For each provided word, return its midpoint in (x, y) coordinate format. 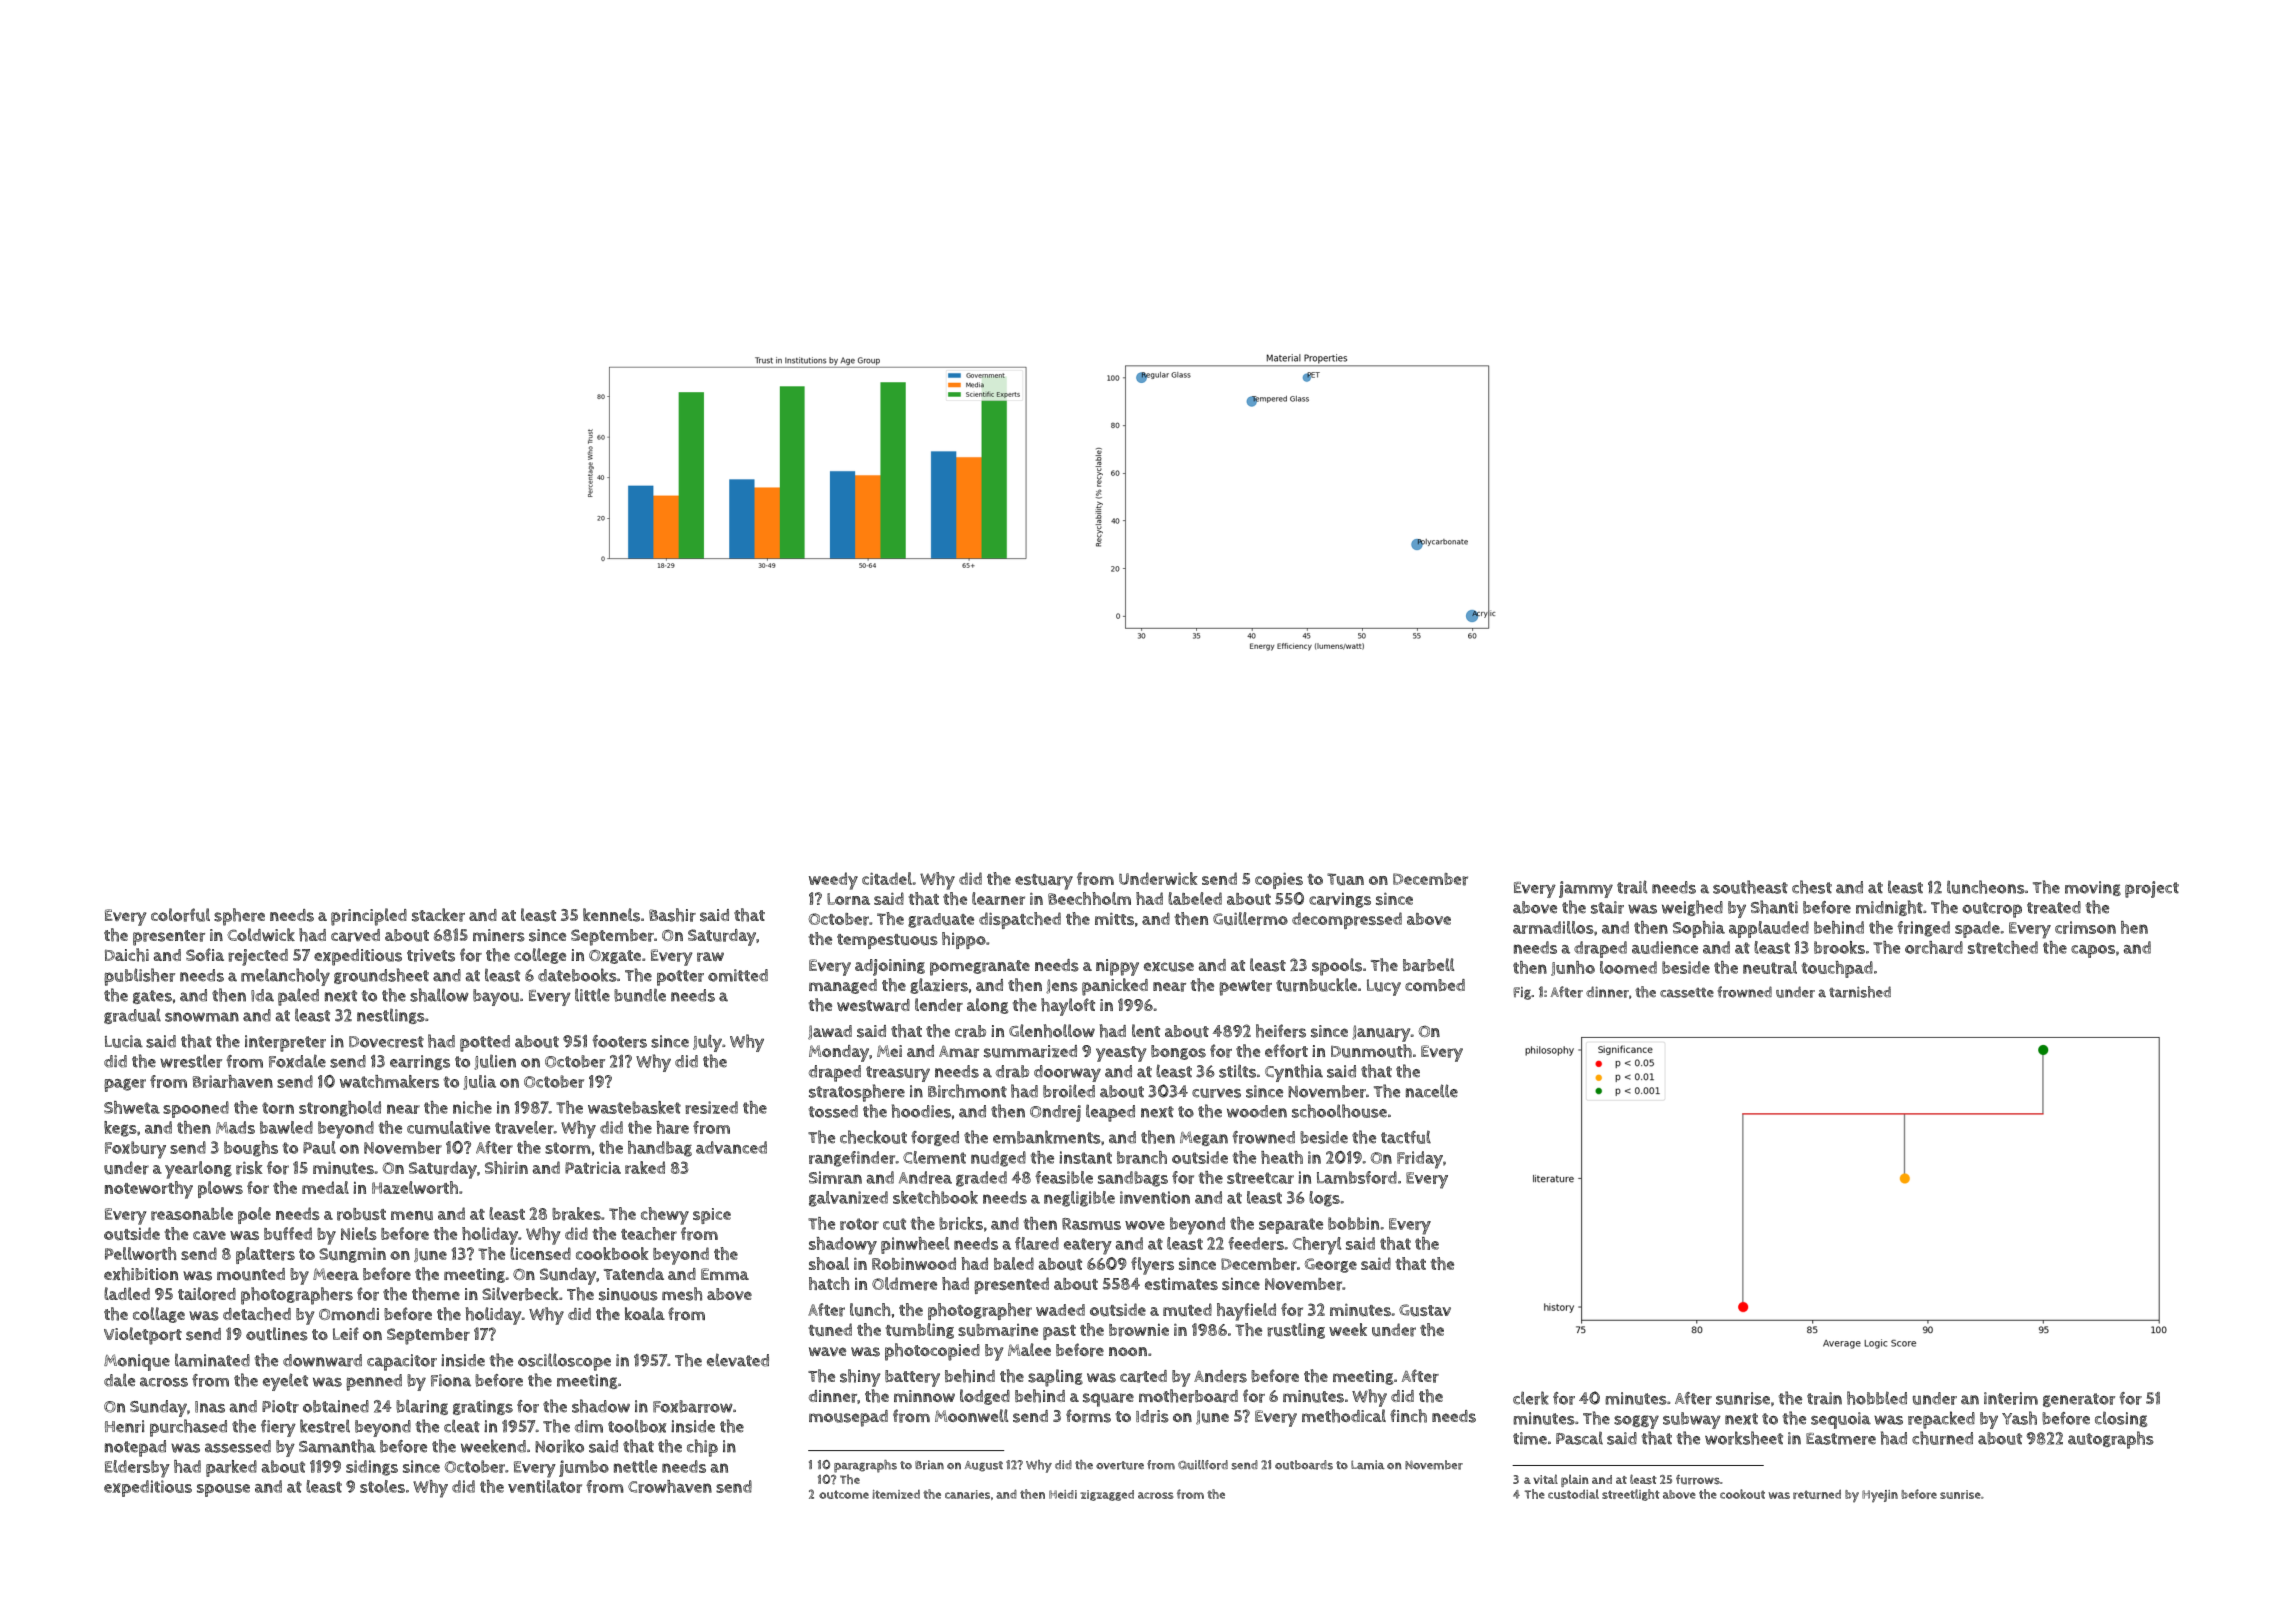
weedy (833, 881)
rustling (1296, 1331)
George (1331, 1265)
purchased (188, 1428)
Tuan (1345, 879)
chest (1812, 887)
